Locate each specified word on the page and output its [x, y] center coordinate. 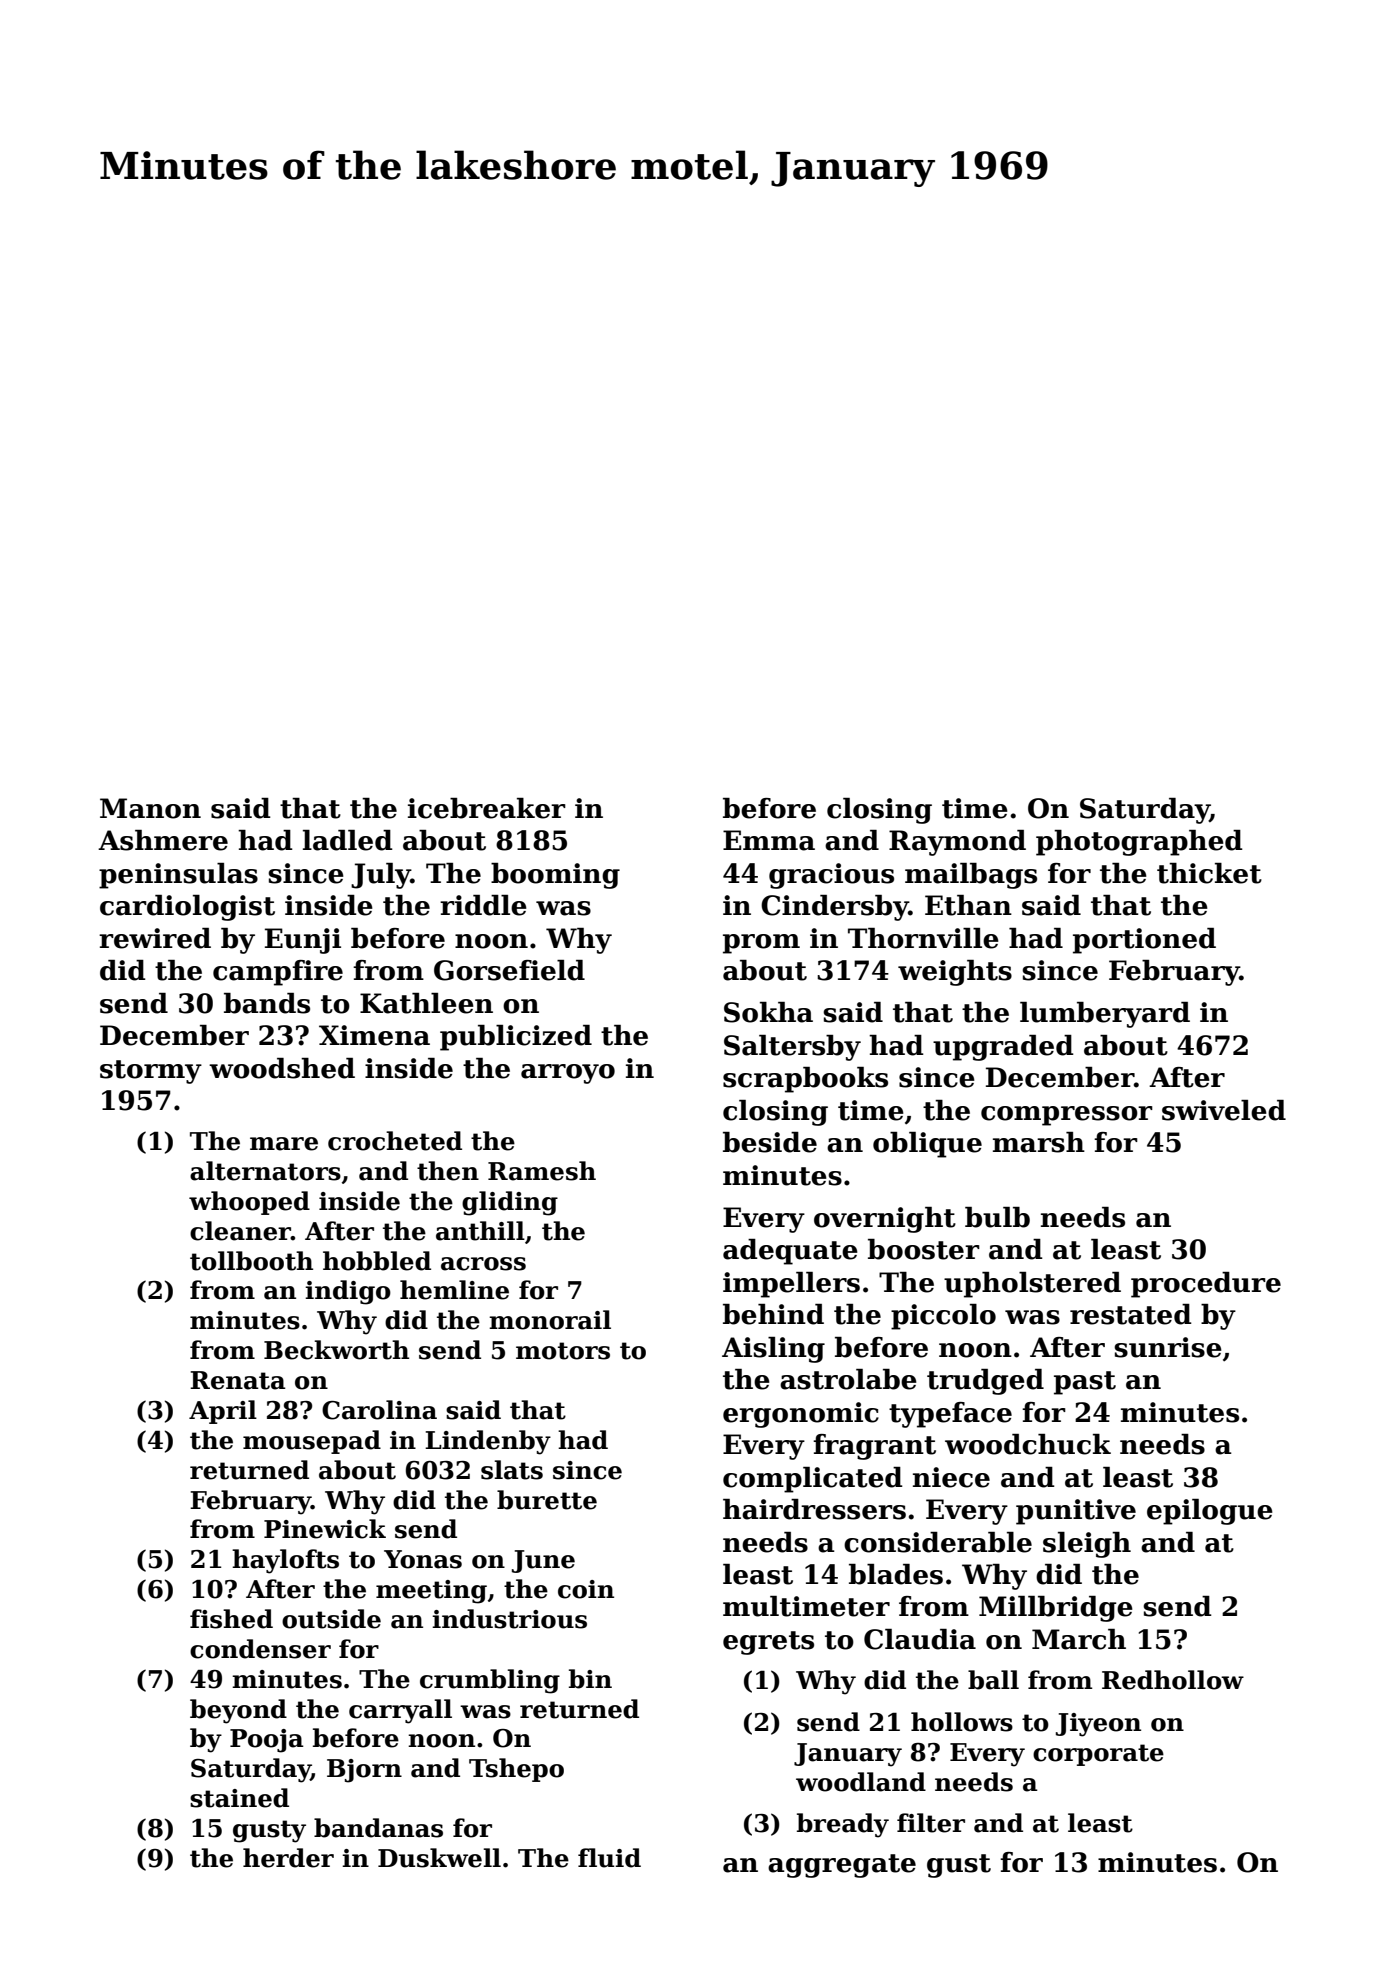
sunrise [1168, 1347]
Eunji [303, 941]
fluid [609, 1858]
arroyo [568, 1074]
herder [288, 1858]
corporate [1098, 1755]
